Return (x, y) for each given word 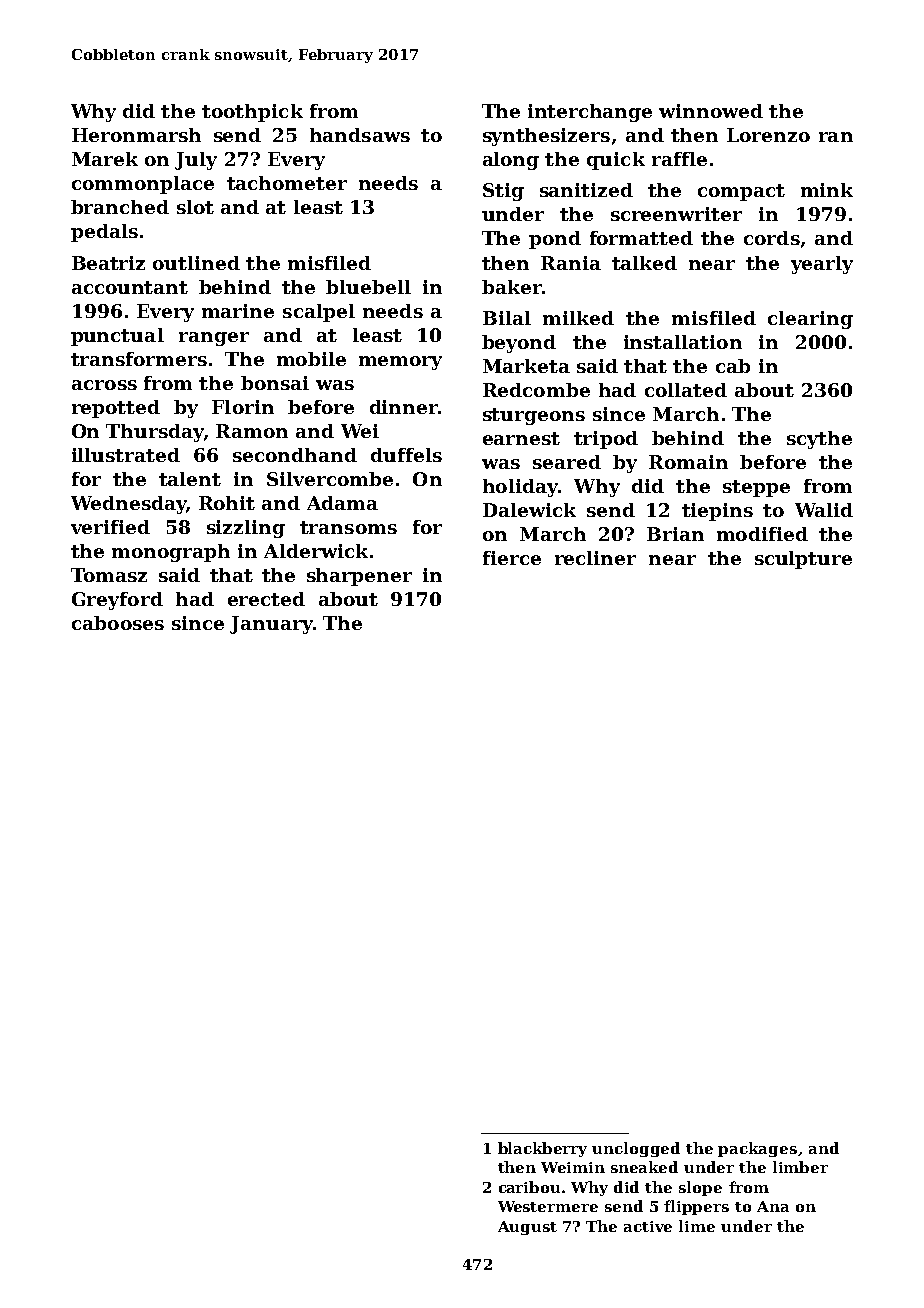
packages (757, 1149)
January (271, 625)
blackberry (542, 1149)
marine (238, 311)
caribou (529, 1187)
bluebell (368, 287)
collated (686, 390)
